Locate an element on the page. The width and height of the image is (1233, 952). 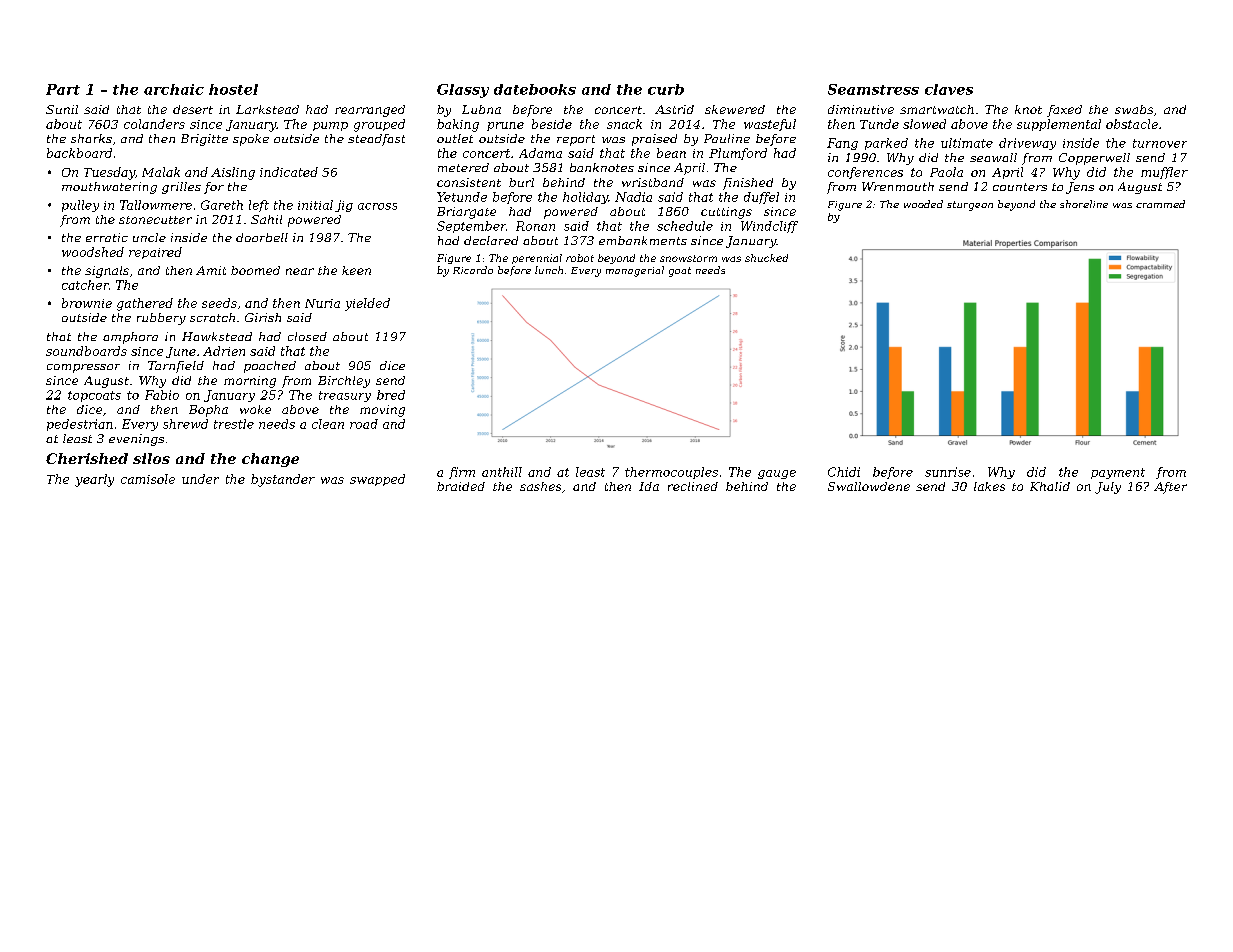
initial is located at coordinates (315, 205).
